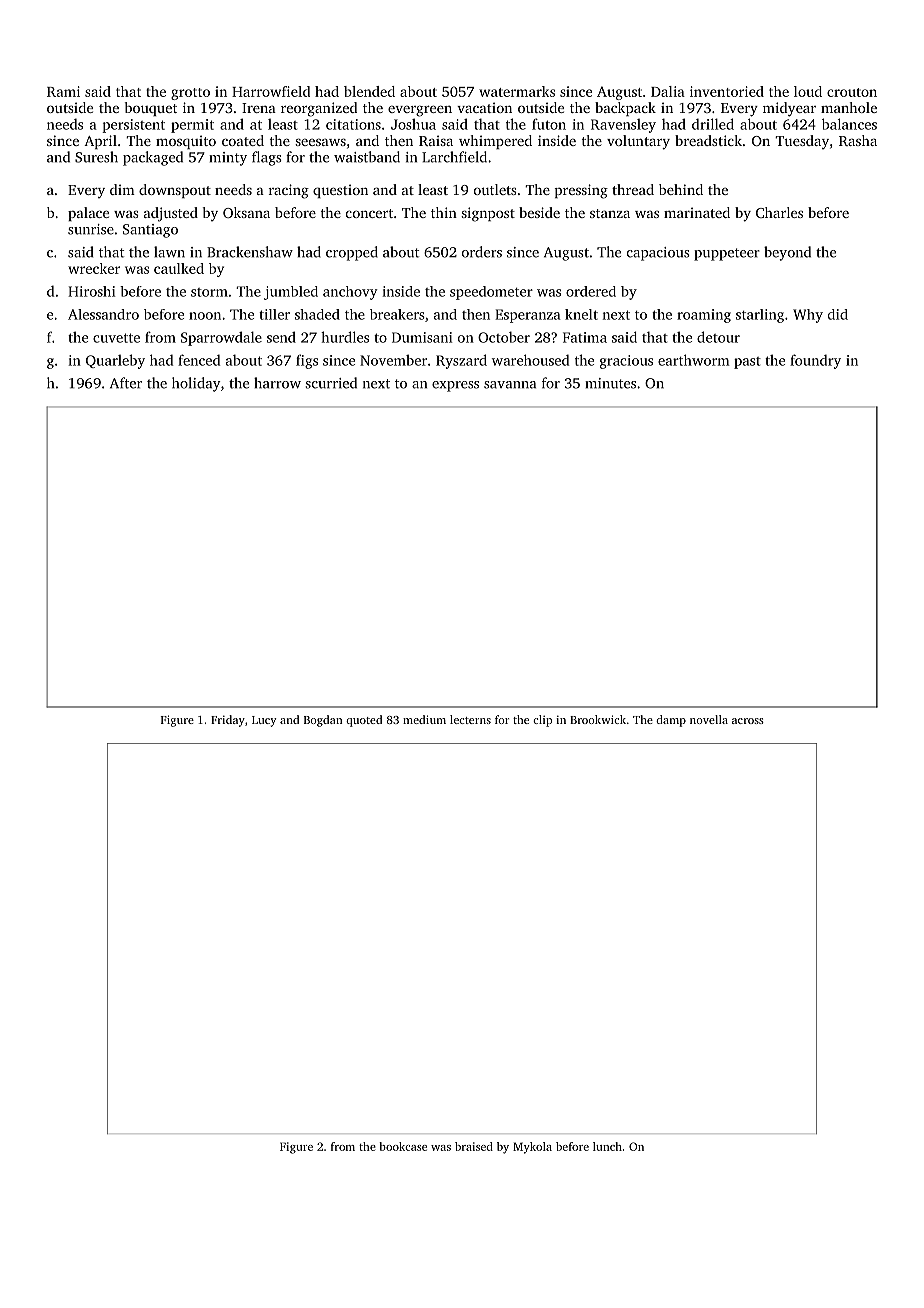 This screenshot has width=924, height=1308. Describe the element at coordinates (671, 721) in the screenshot. I see `damp` at that location.
